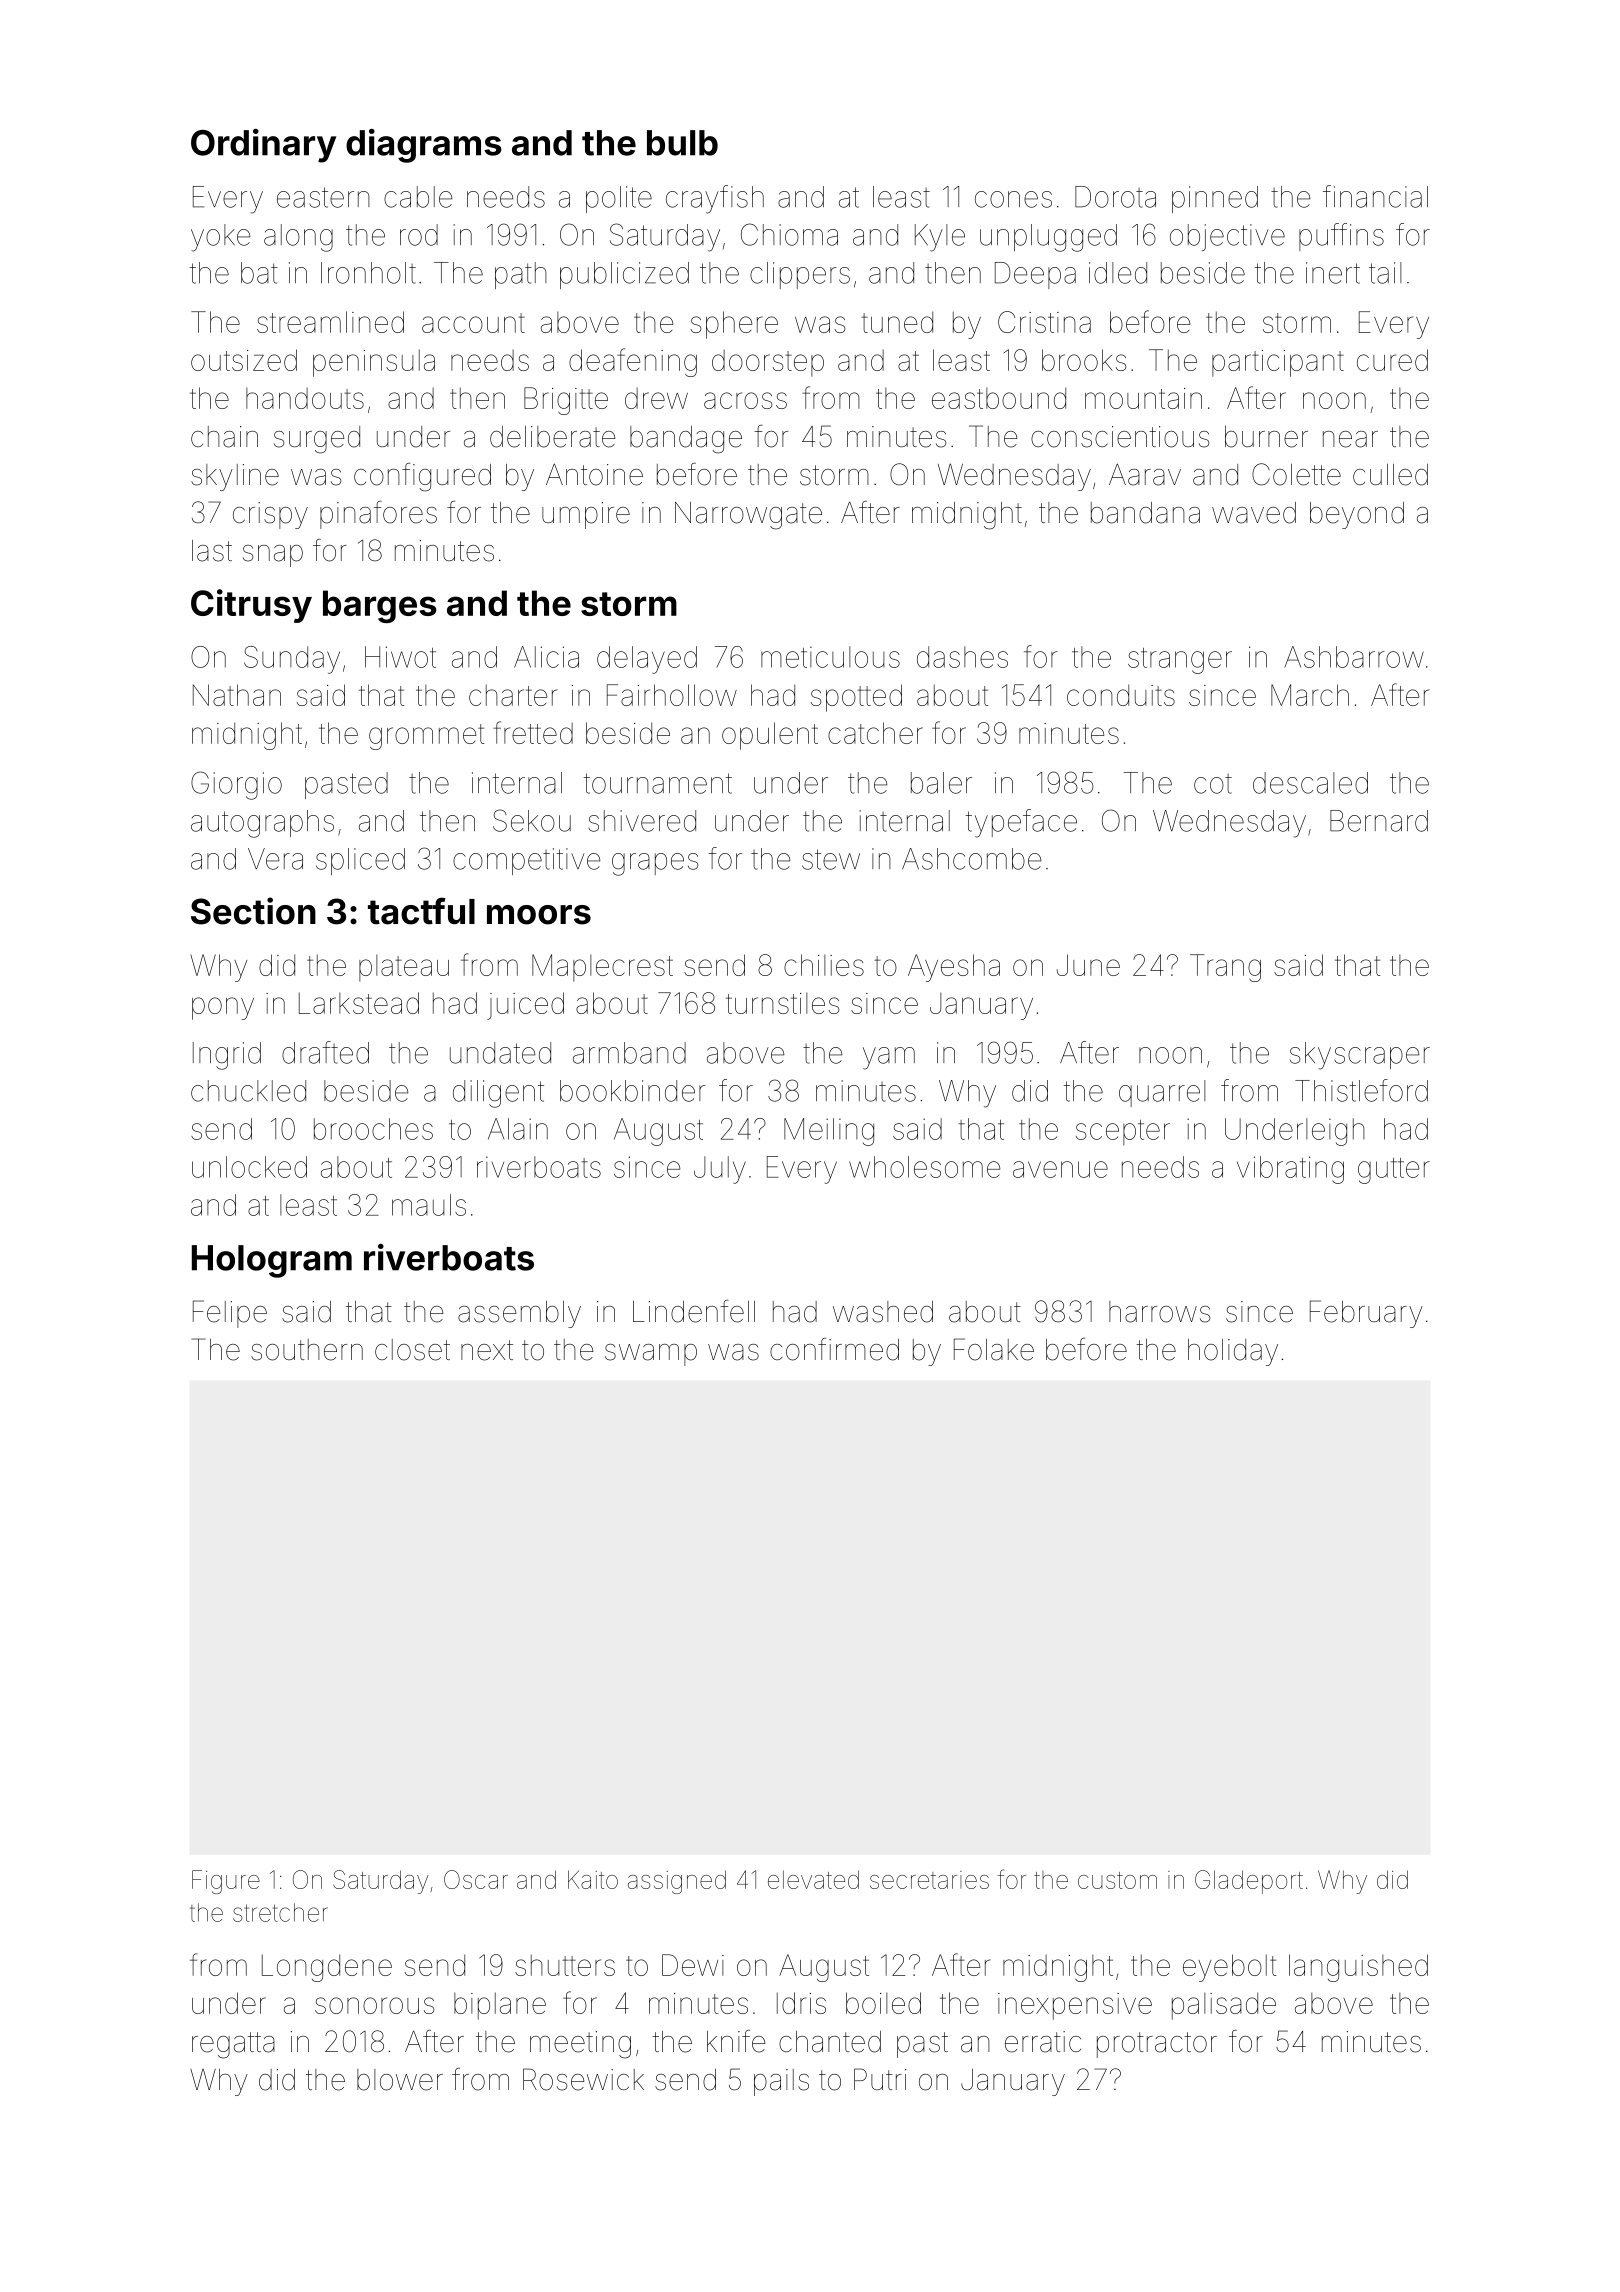  Describe the element at coordinates (233, 2045) in the screenshot. I see `regatta` at that location.
